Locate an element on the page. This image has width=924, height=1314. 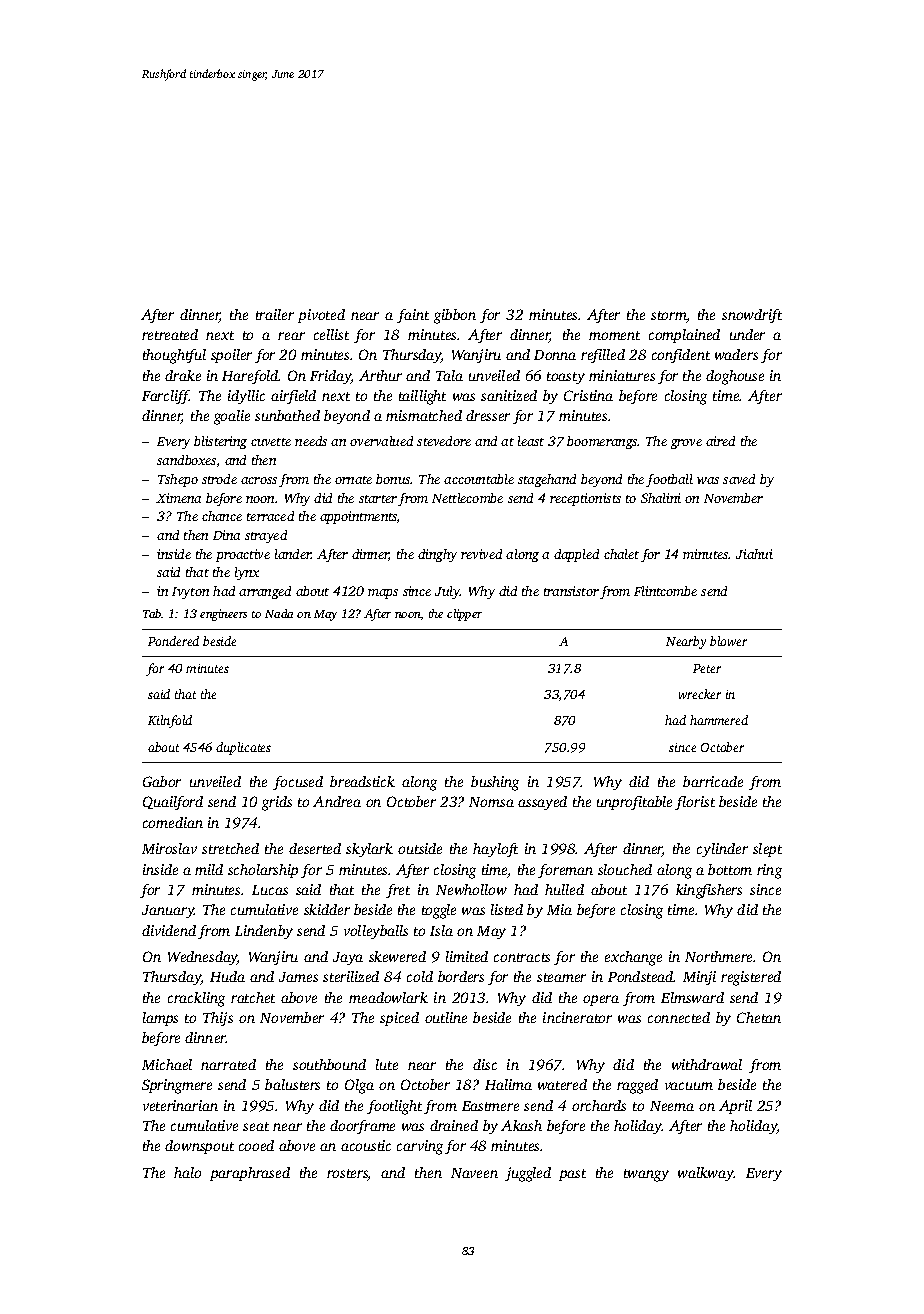
slept is located at coordinates (767, 850).
